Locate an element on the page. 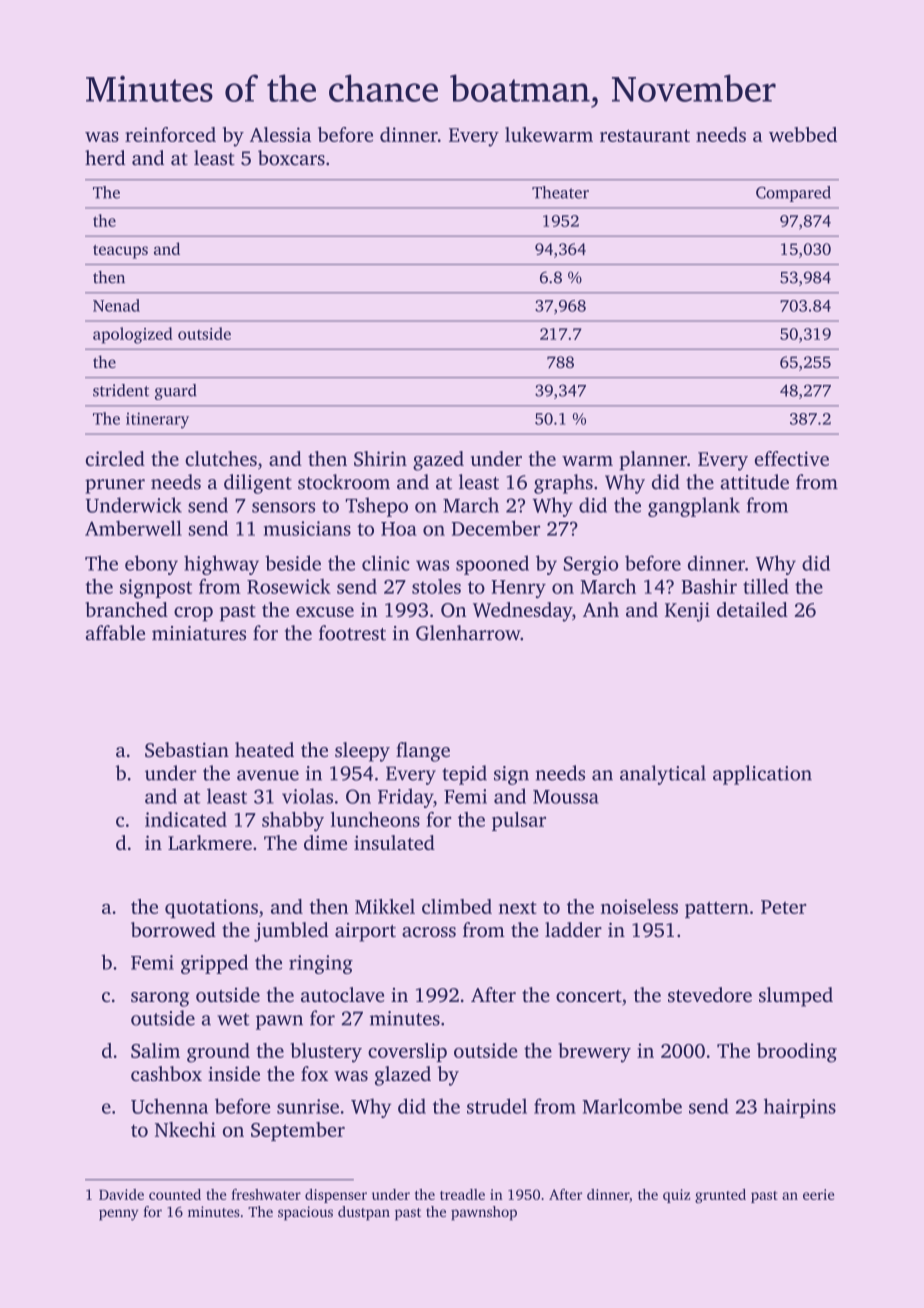 The height and width of the page is (1308, 924). reinforced is located at coordinates (170, 134).
